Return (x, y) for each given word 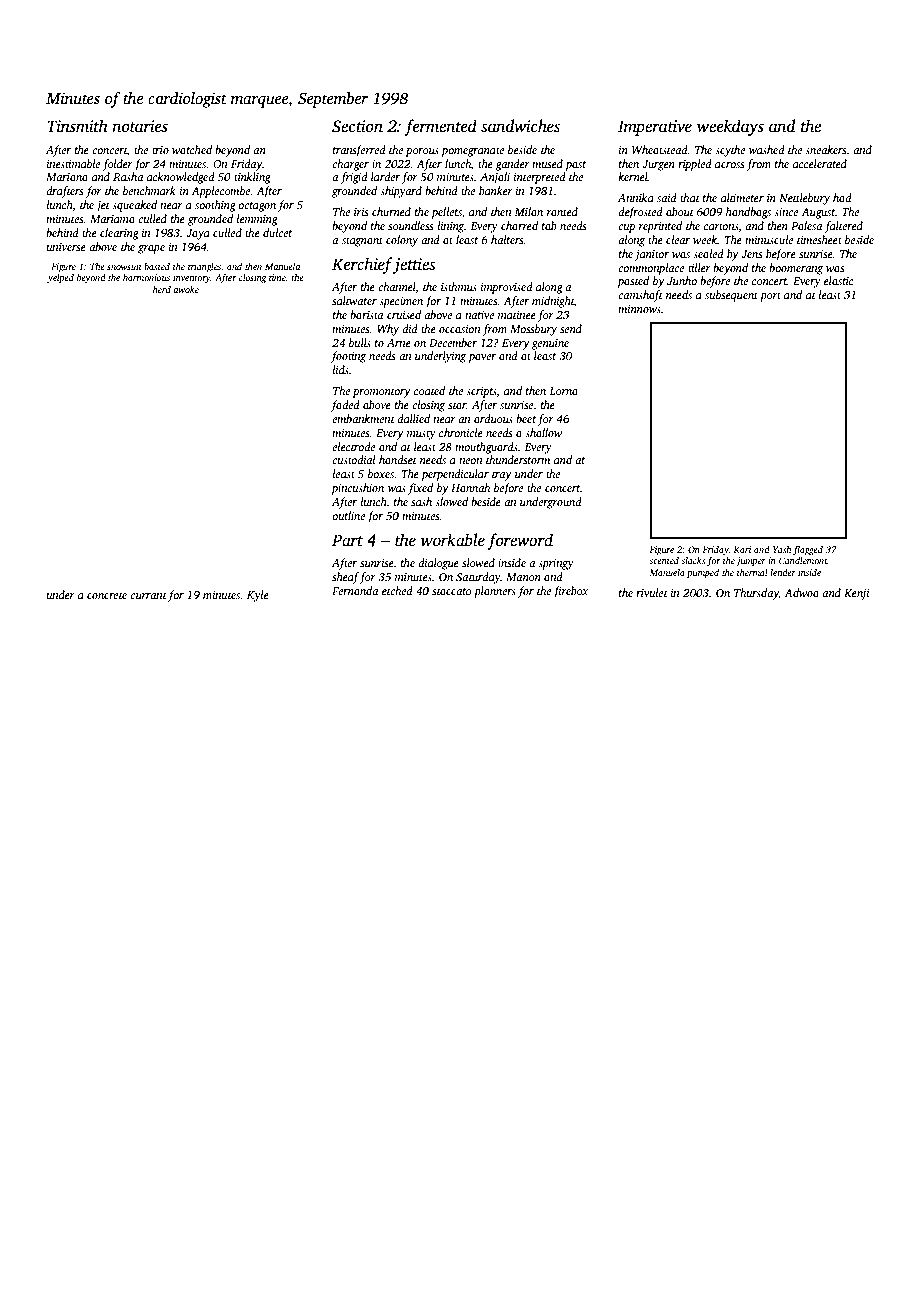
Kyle (258, 596)
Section (357, 126)
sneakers (825, 149)
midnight (553, 302)
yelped (60, 278)
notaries (140, 126)
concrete (107, 595)
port (770, 297)
